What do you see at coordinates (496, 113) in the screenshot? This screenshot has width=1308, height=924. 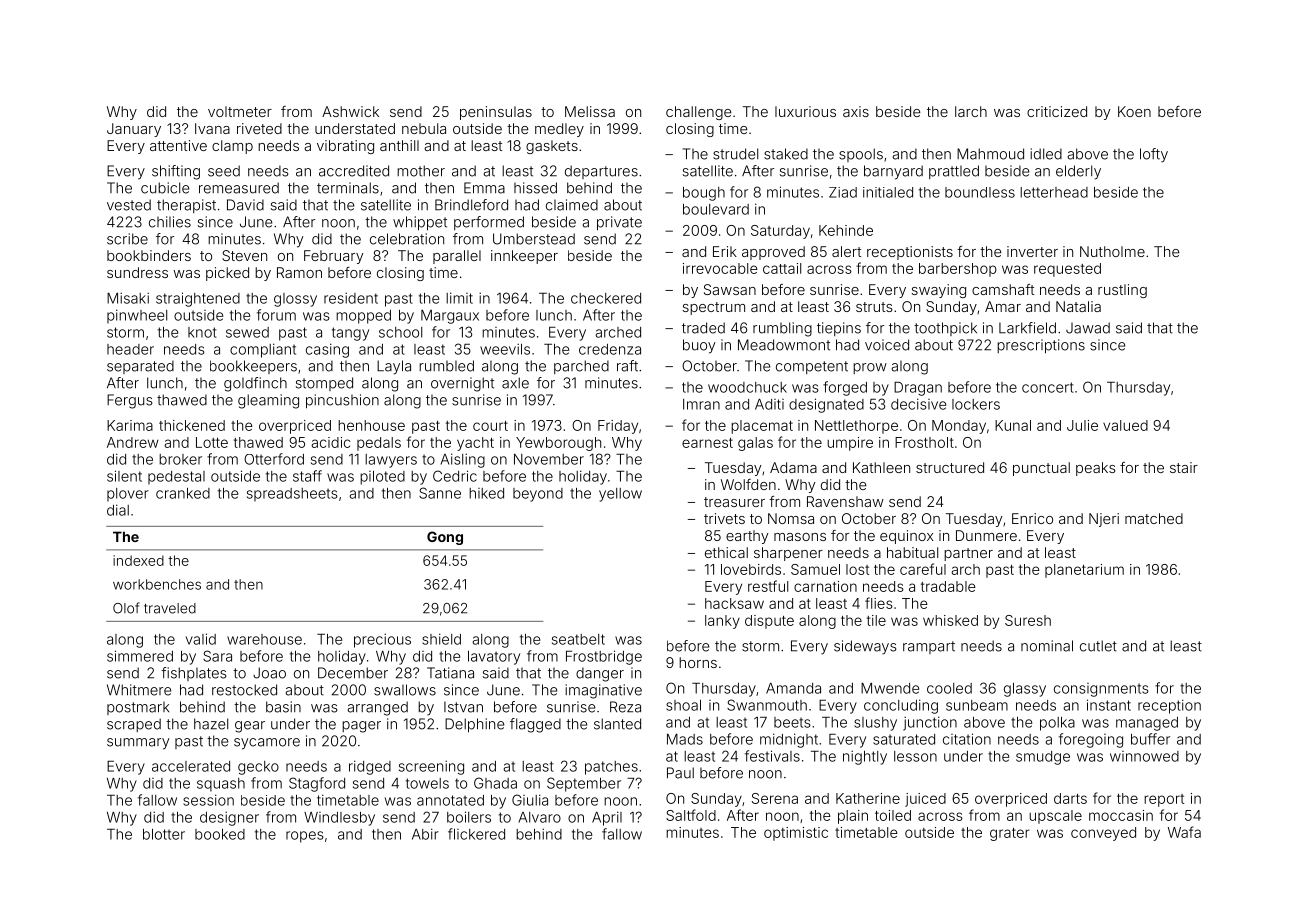 I see `peninsulas` at bounding box center [496, 113].
